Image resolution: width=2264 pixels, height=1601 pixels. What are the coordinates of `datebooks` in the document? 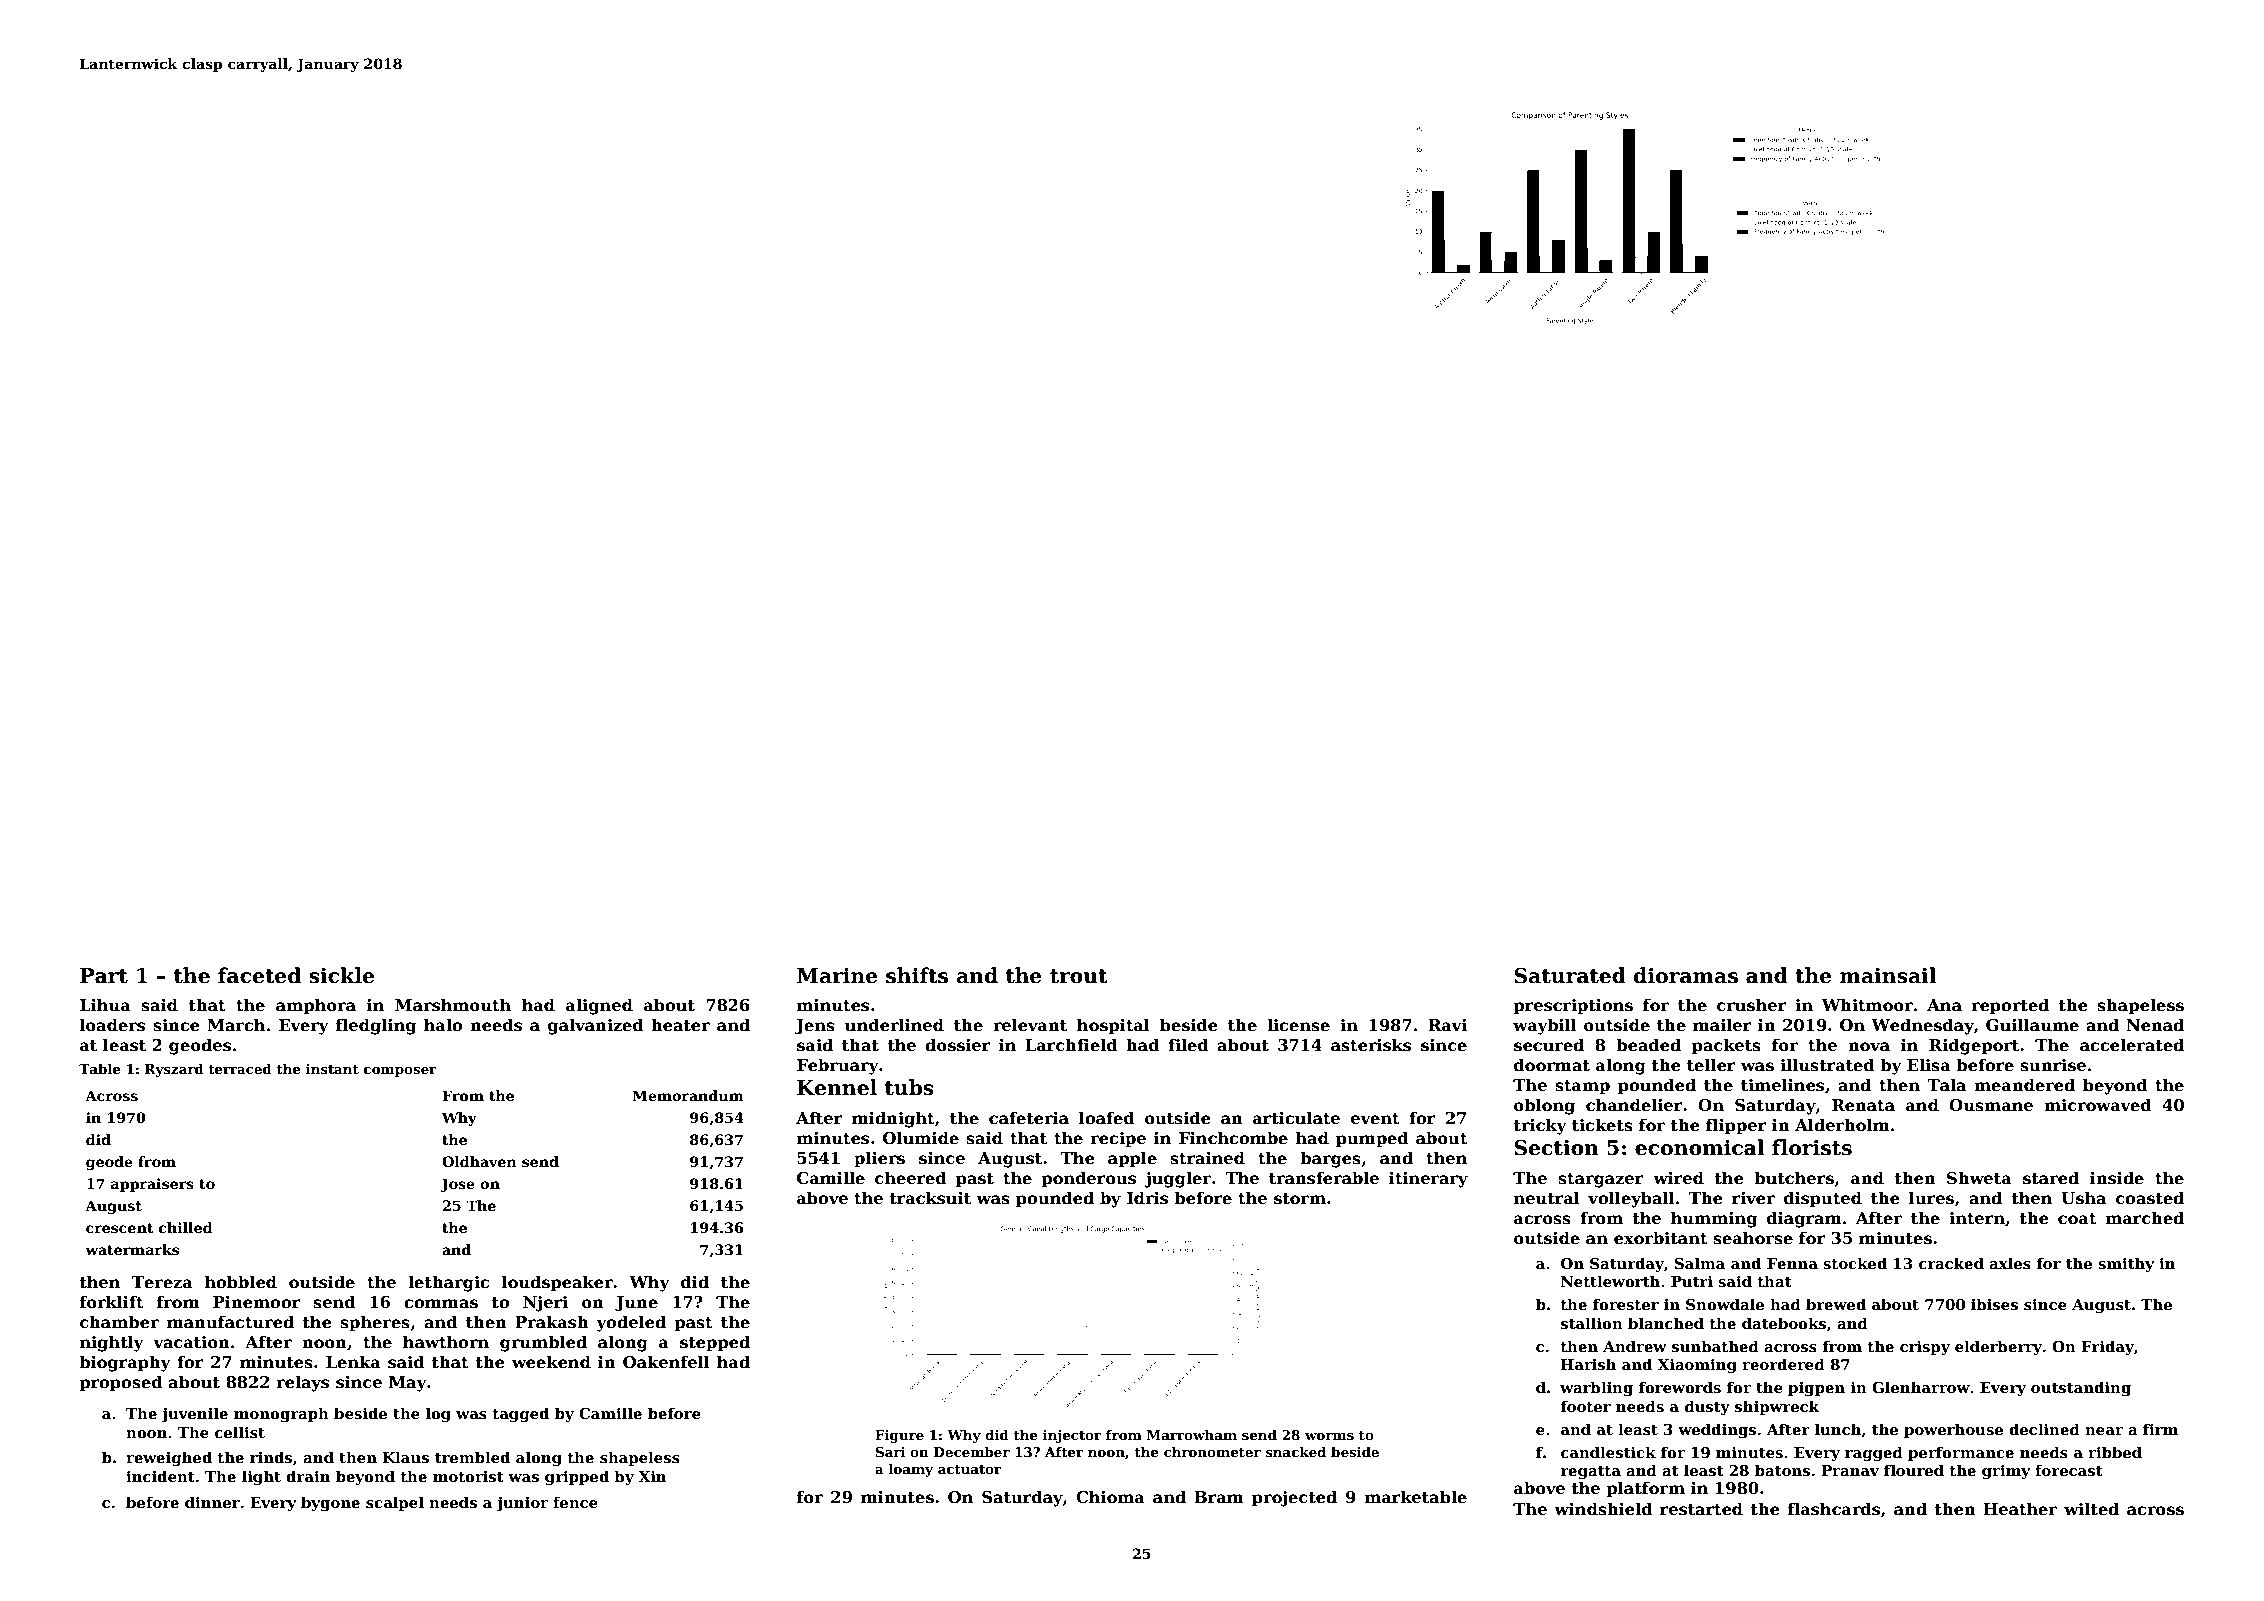 It's located at (1784, 1323).
